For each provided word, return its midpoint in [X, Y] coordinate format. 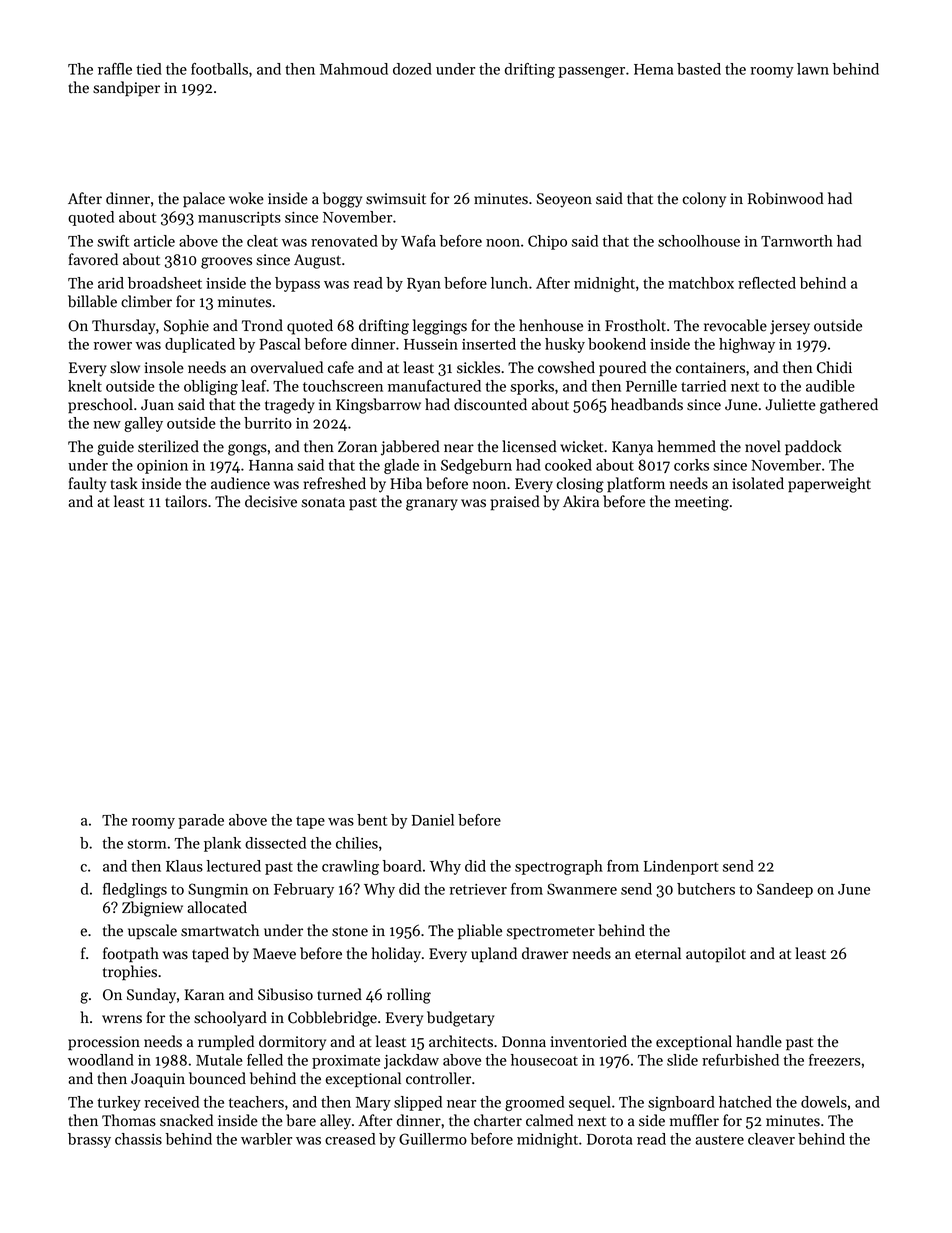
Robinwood [786, 198]
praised [515, 503]
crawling [350, 867]
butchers [706, 889]
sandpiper [126, 89]
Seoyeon [564, 200]
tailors [186, 501]
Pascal [279, 344]
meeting [702, 503]
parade [201, 821]
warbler [266, 1139]
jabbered [410, 448]
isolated [758, 483]
